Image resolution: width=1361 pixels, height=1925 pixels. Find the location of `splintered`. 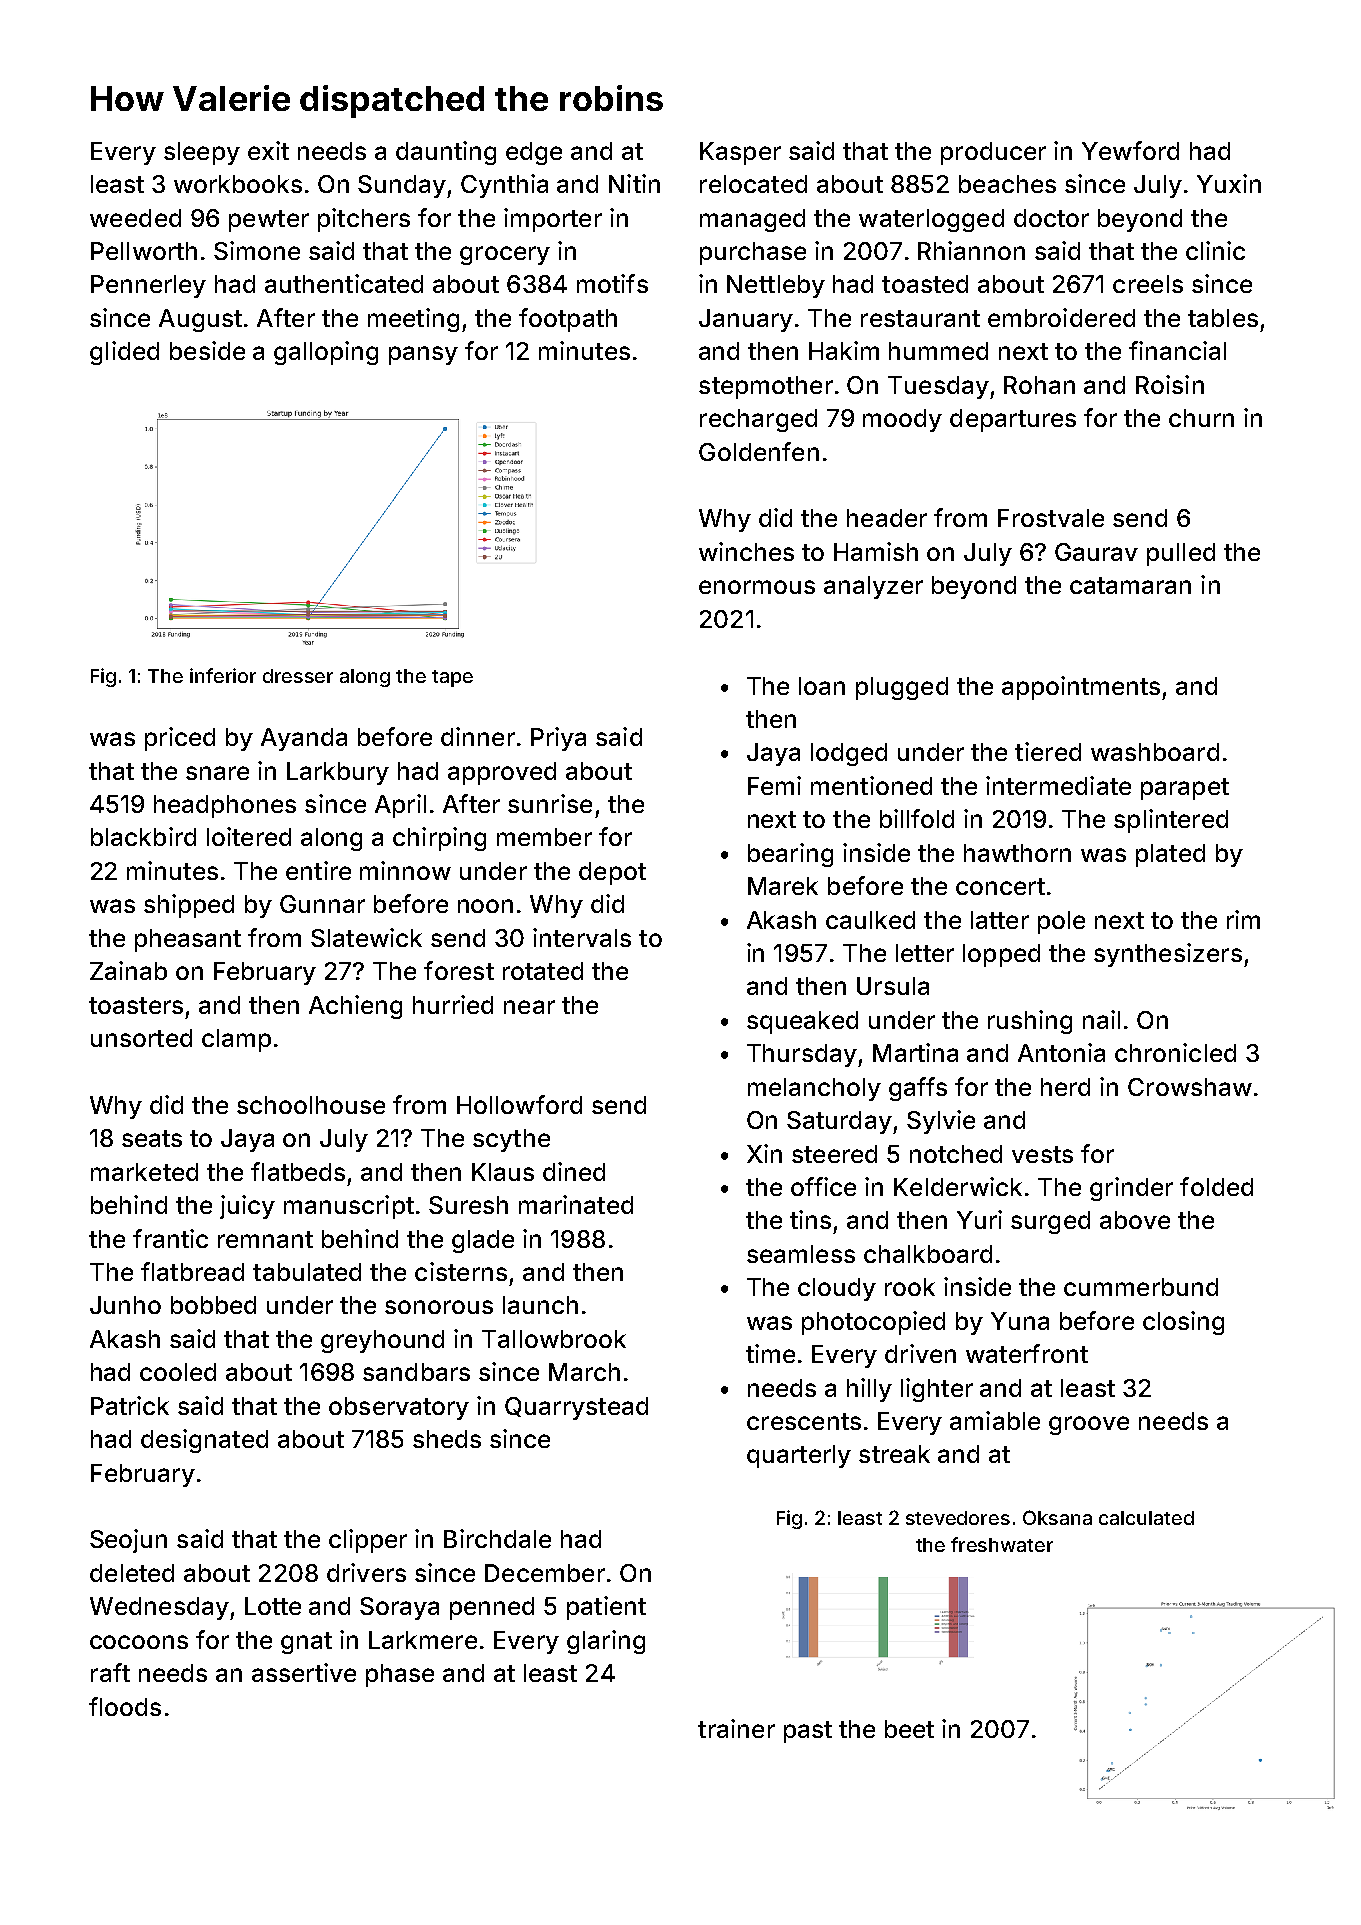

splintered is located at coordinates (1171, 821).
